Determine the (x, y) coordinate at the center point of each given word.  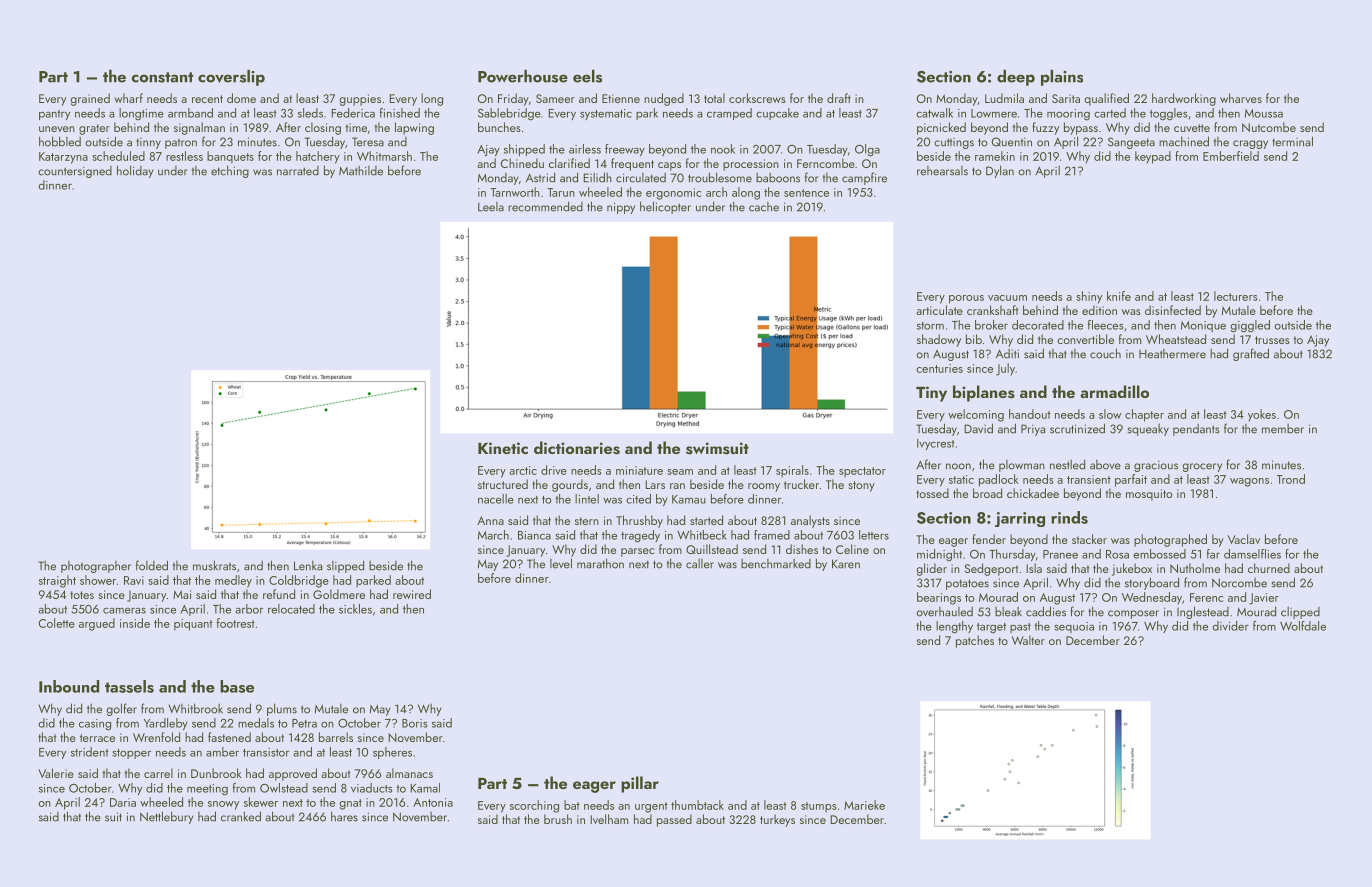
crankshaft (993, 310)
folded (152, 565)
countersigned (75, 172)
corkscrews (757, 98)
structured (503, 484)
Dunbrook (216, 773)
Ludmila (1004, 98)
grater (94, 129)
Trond (1291, 479)
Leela (491, 207)
